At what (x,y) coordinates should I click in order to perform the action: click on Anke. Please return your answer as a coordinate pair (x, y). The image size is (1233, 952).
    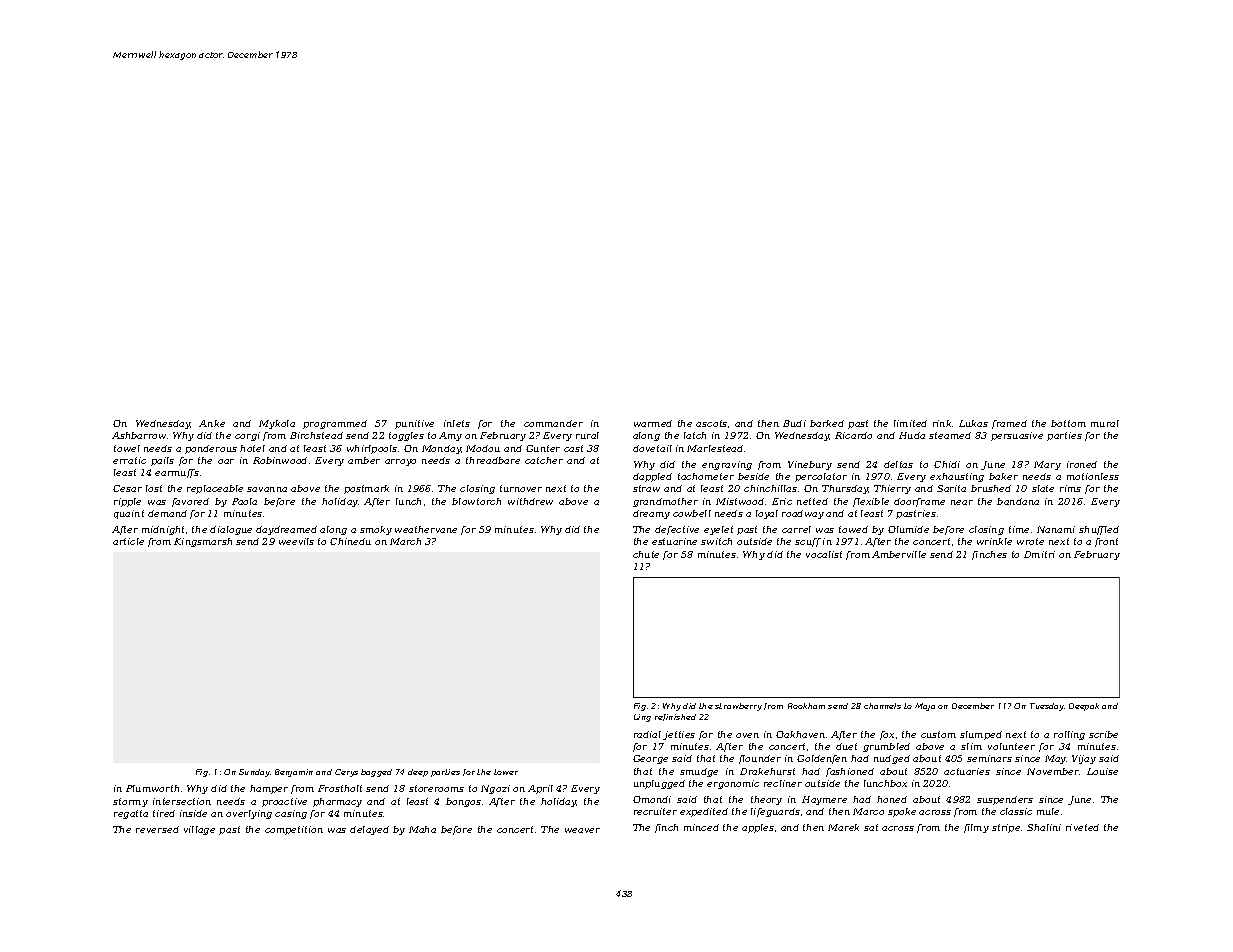
    Looking at the image, I should click on (212, 423).
